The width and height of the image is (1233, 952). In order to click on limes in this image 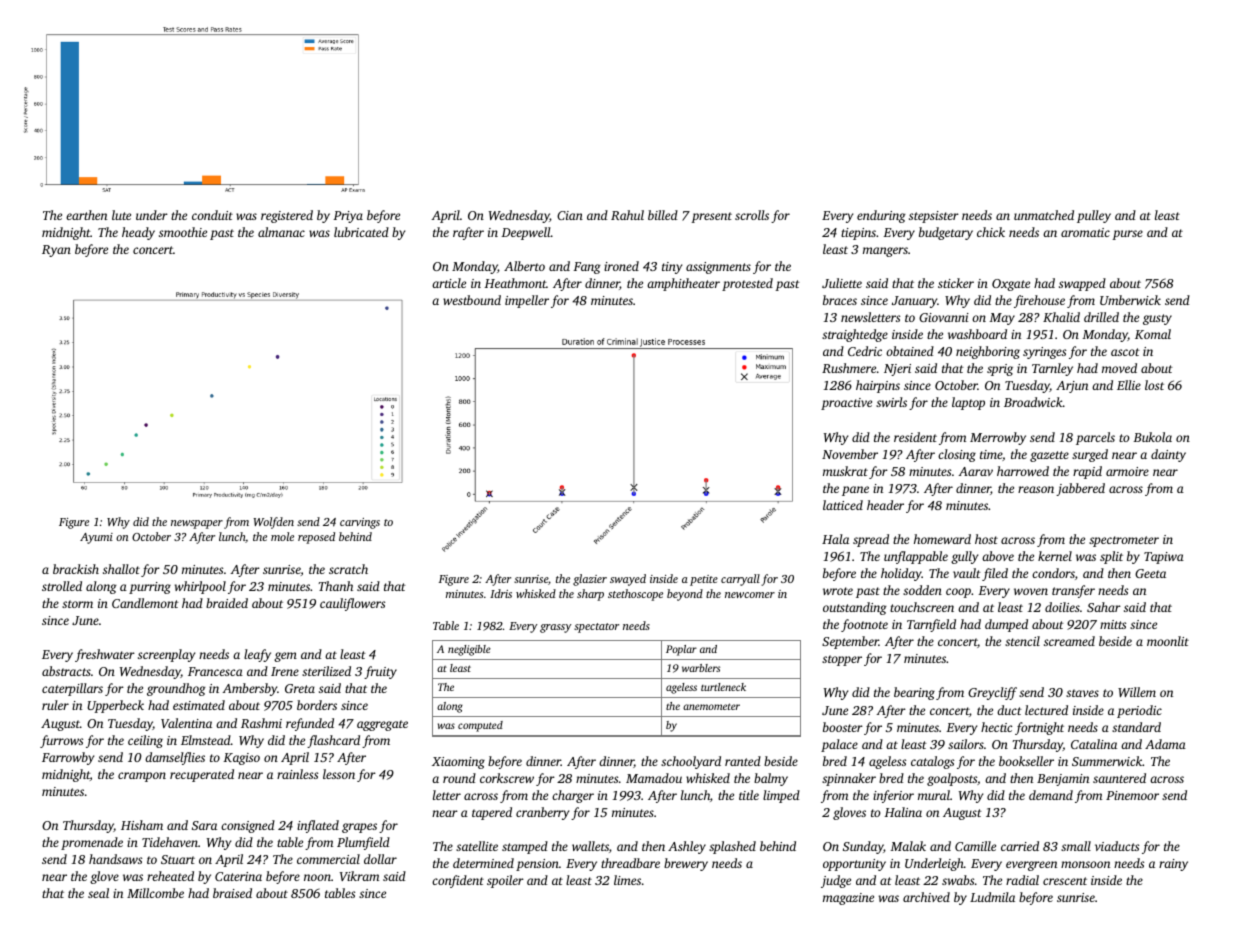, I will do `click(627, 880)`.
